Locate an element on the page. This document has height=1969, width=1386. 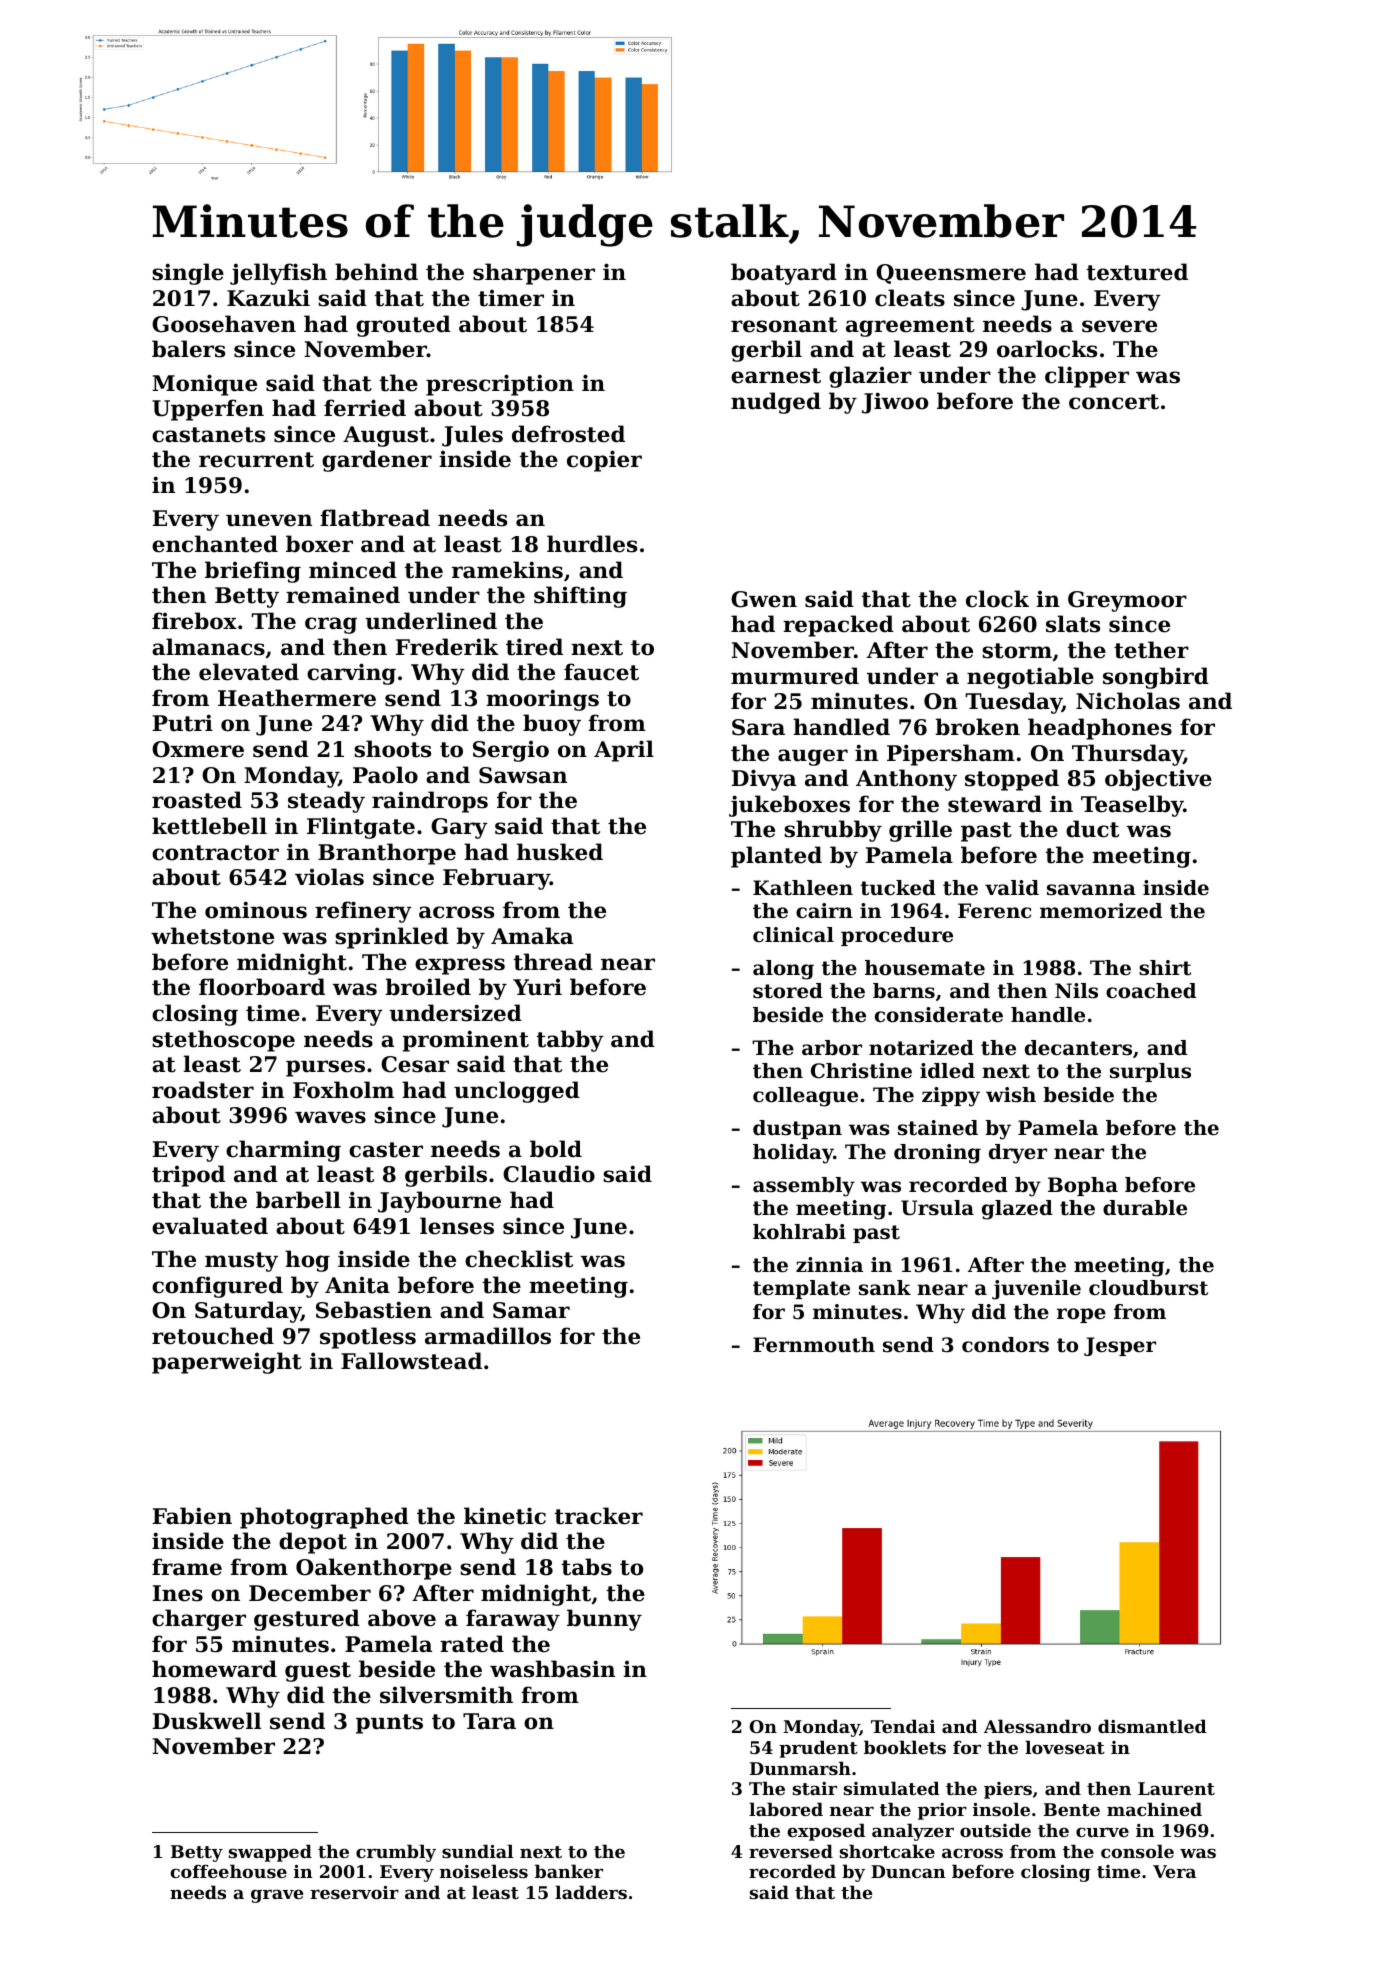
resonant is located at coordinates (784, 325).
